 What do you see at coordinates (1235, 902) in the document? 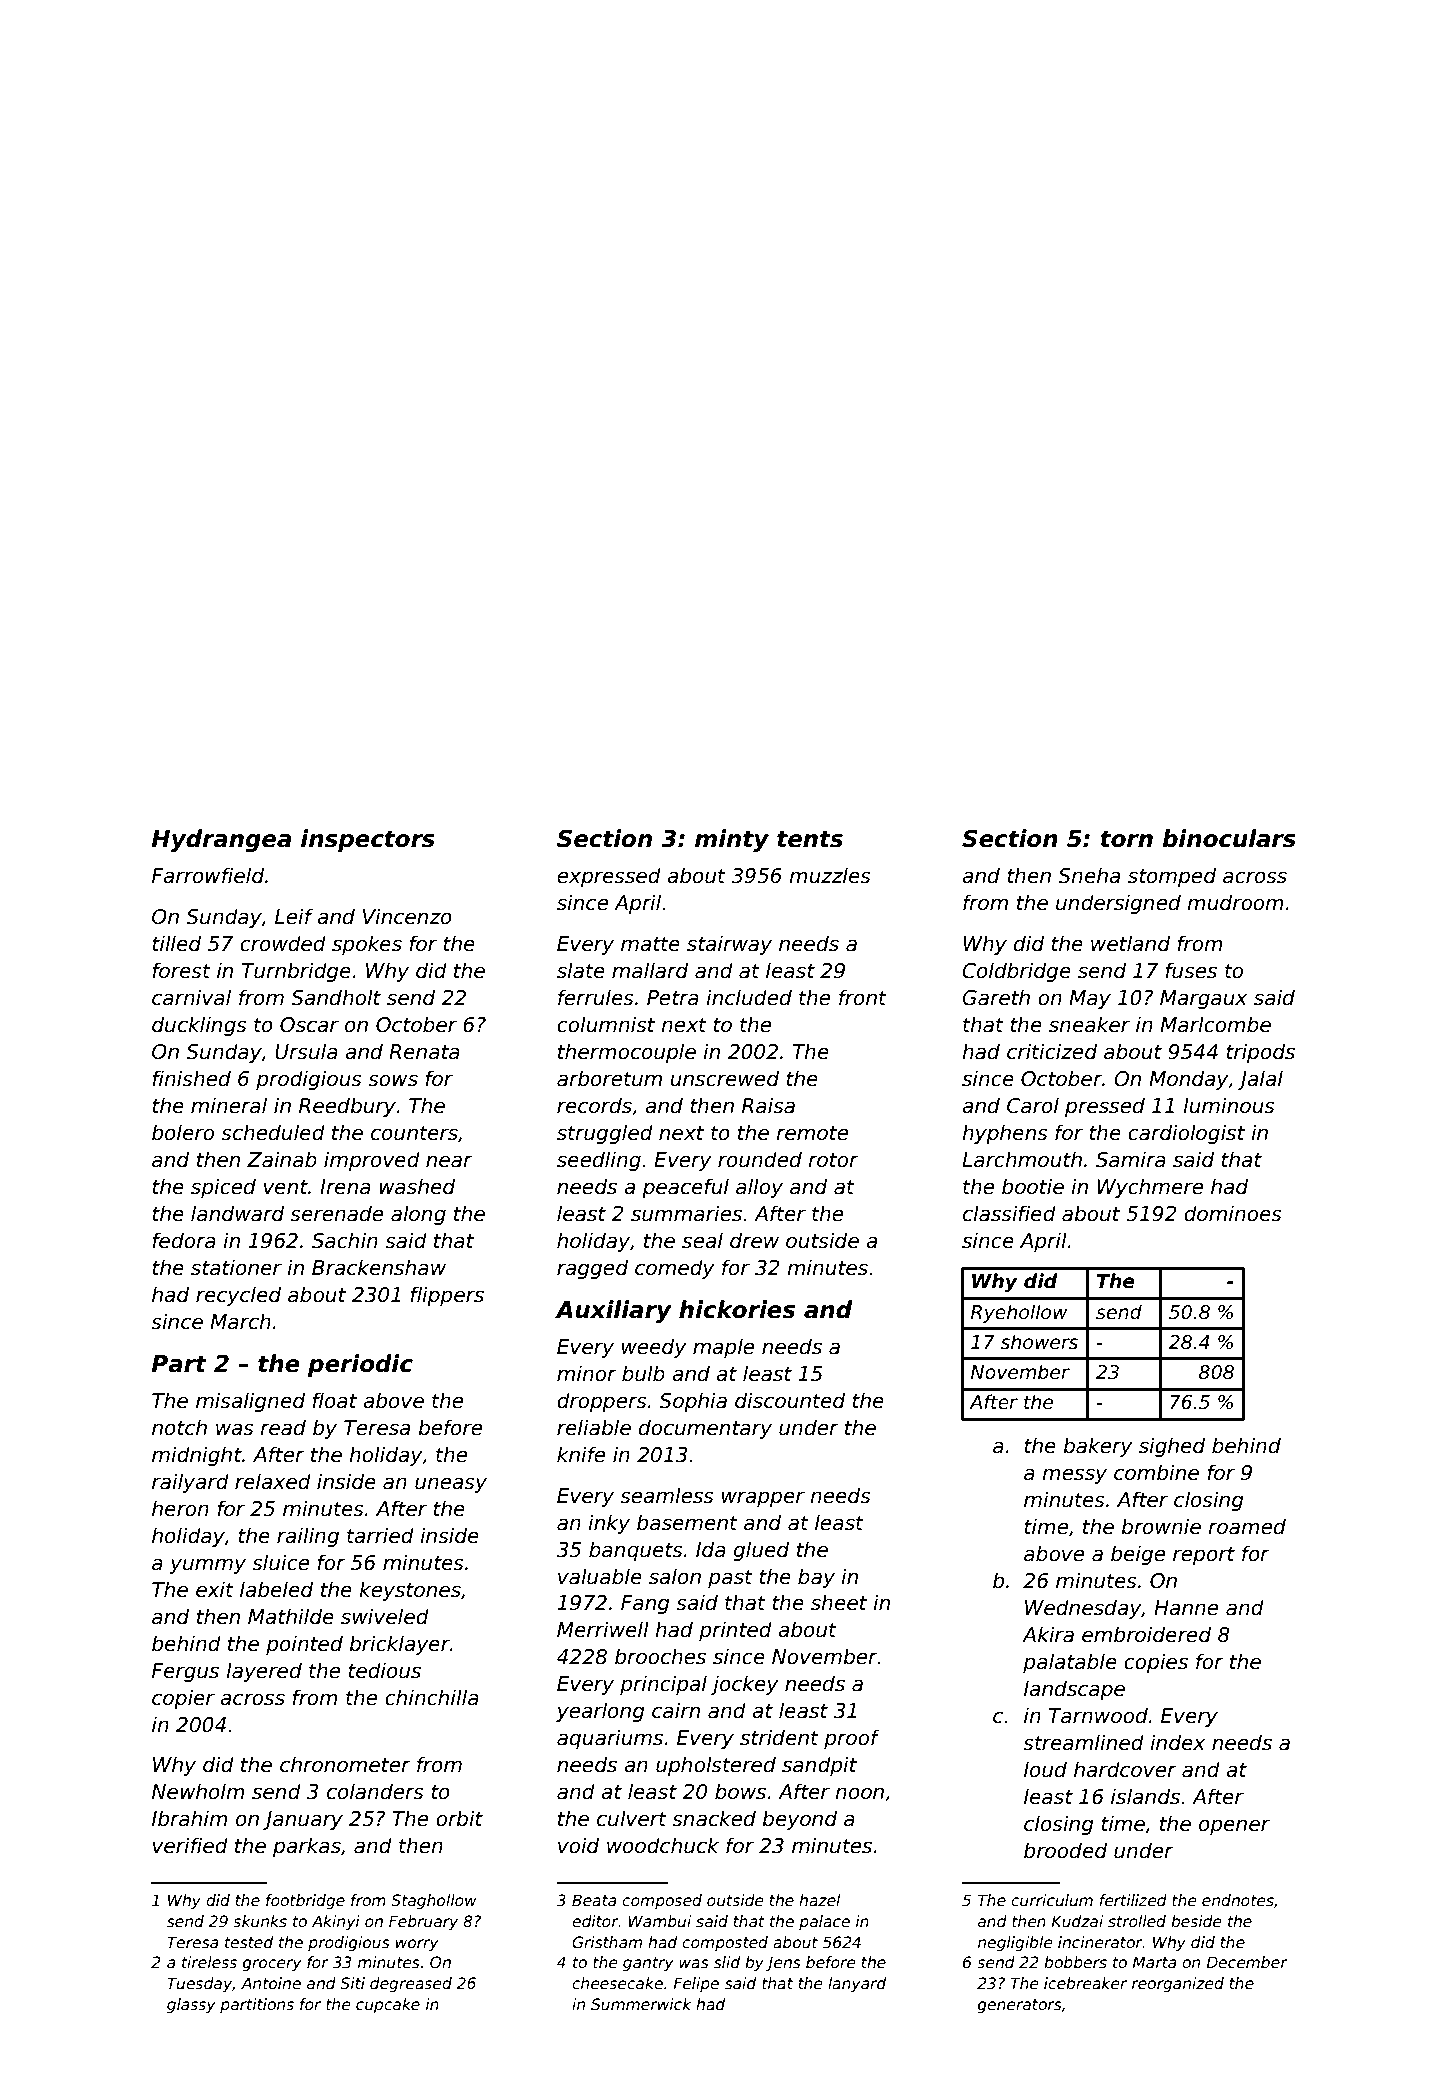
I see `mudroom` at bounding box center [1235, 902].
